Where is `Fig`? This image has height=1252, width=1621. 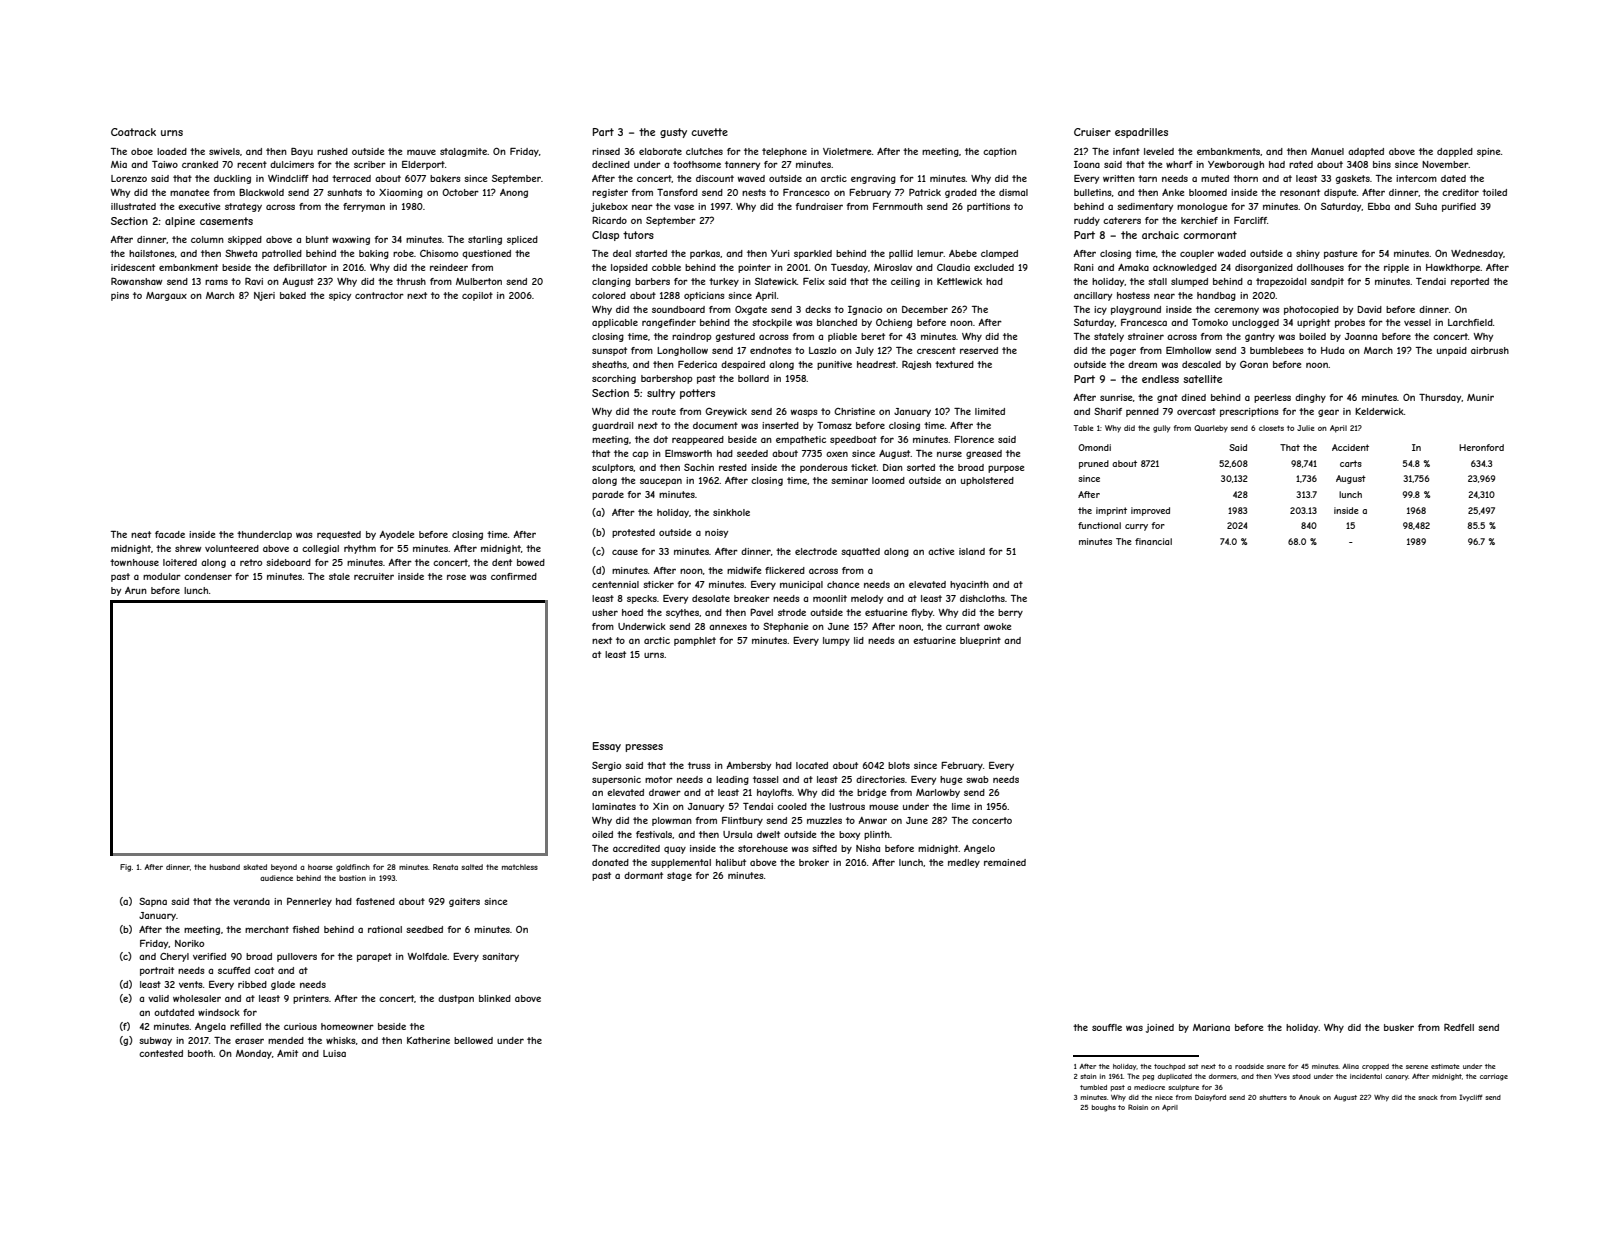 Fig is located at coordinates (125, 868).
